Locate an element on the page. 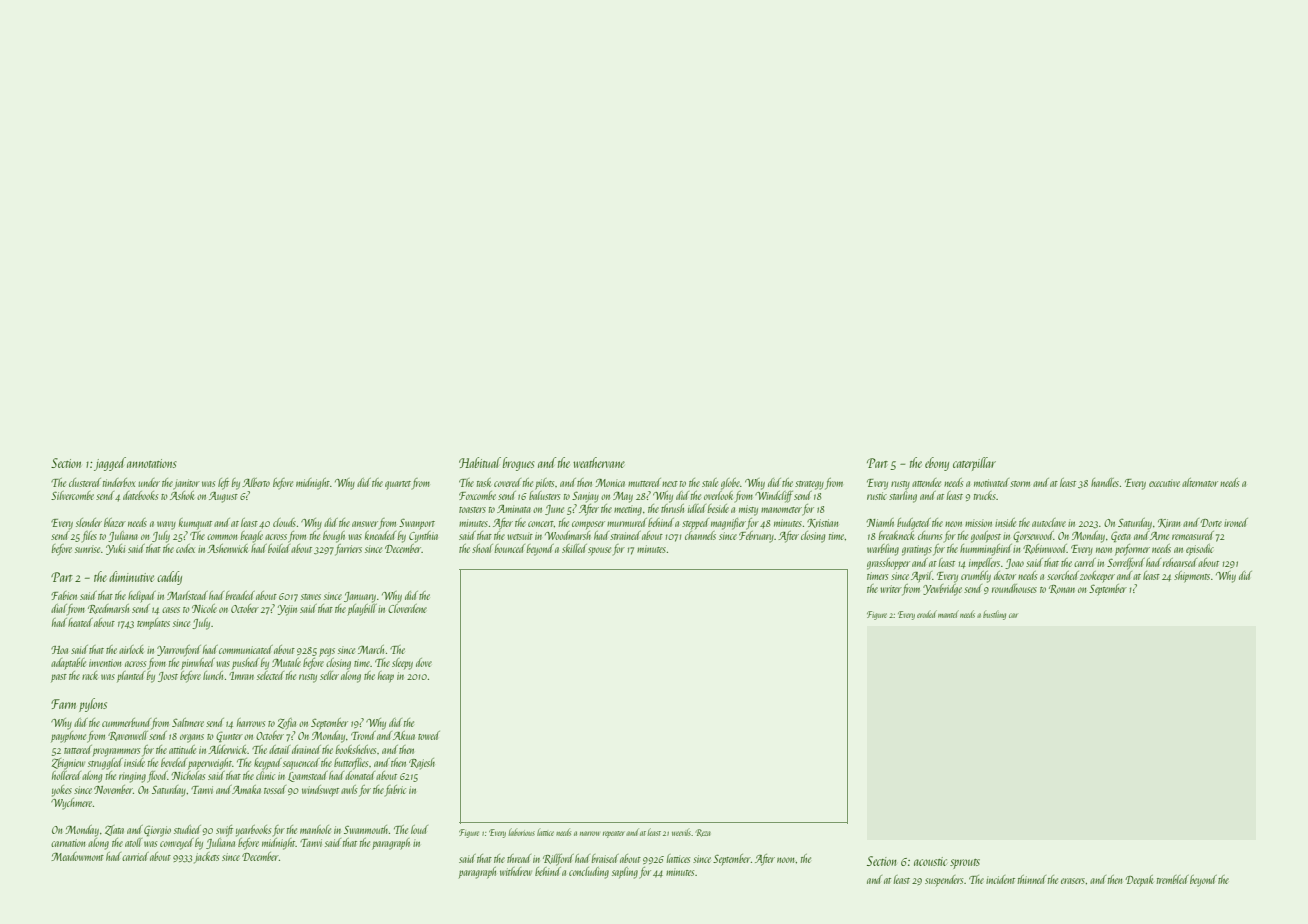  trembled is located at coordinates (1173, 879).
